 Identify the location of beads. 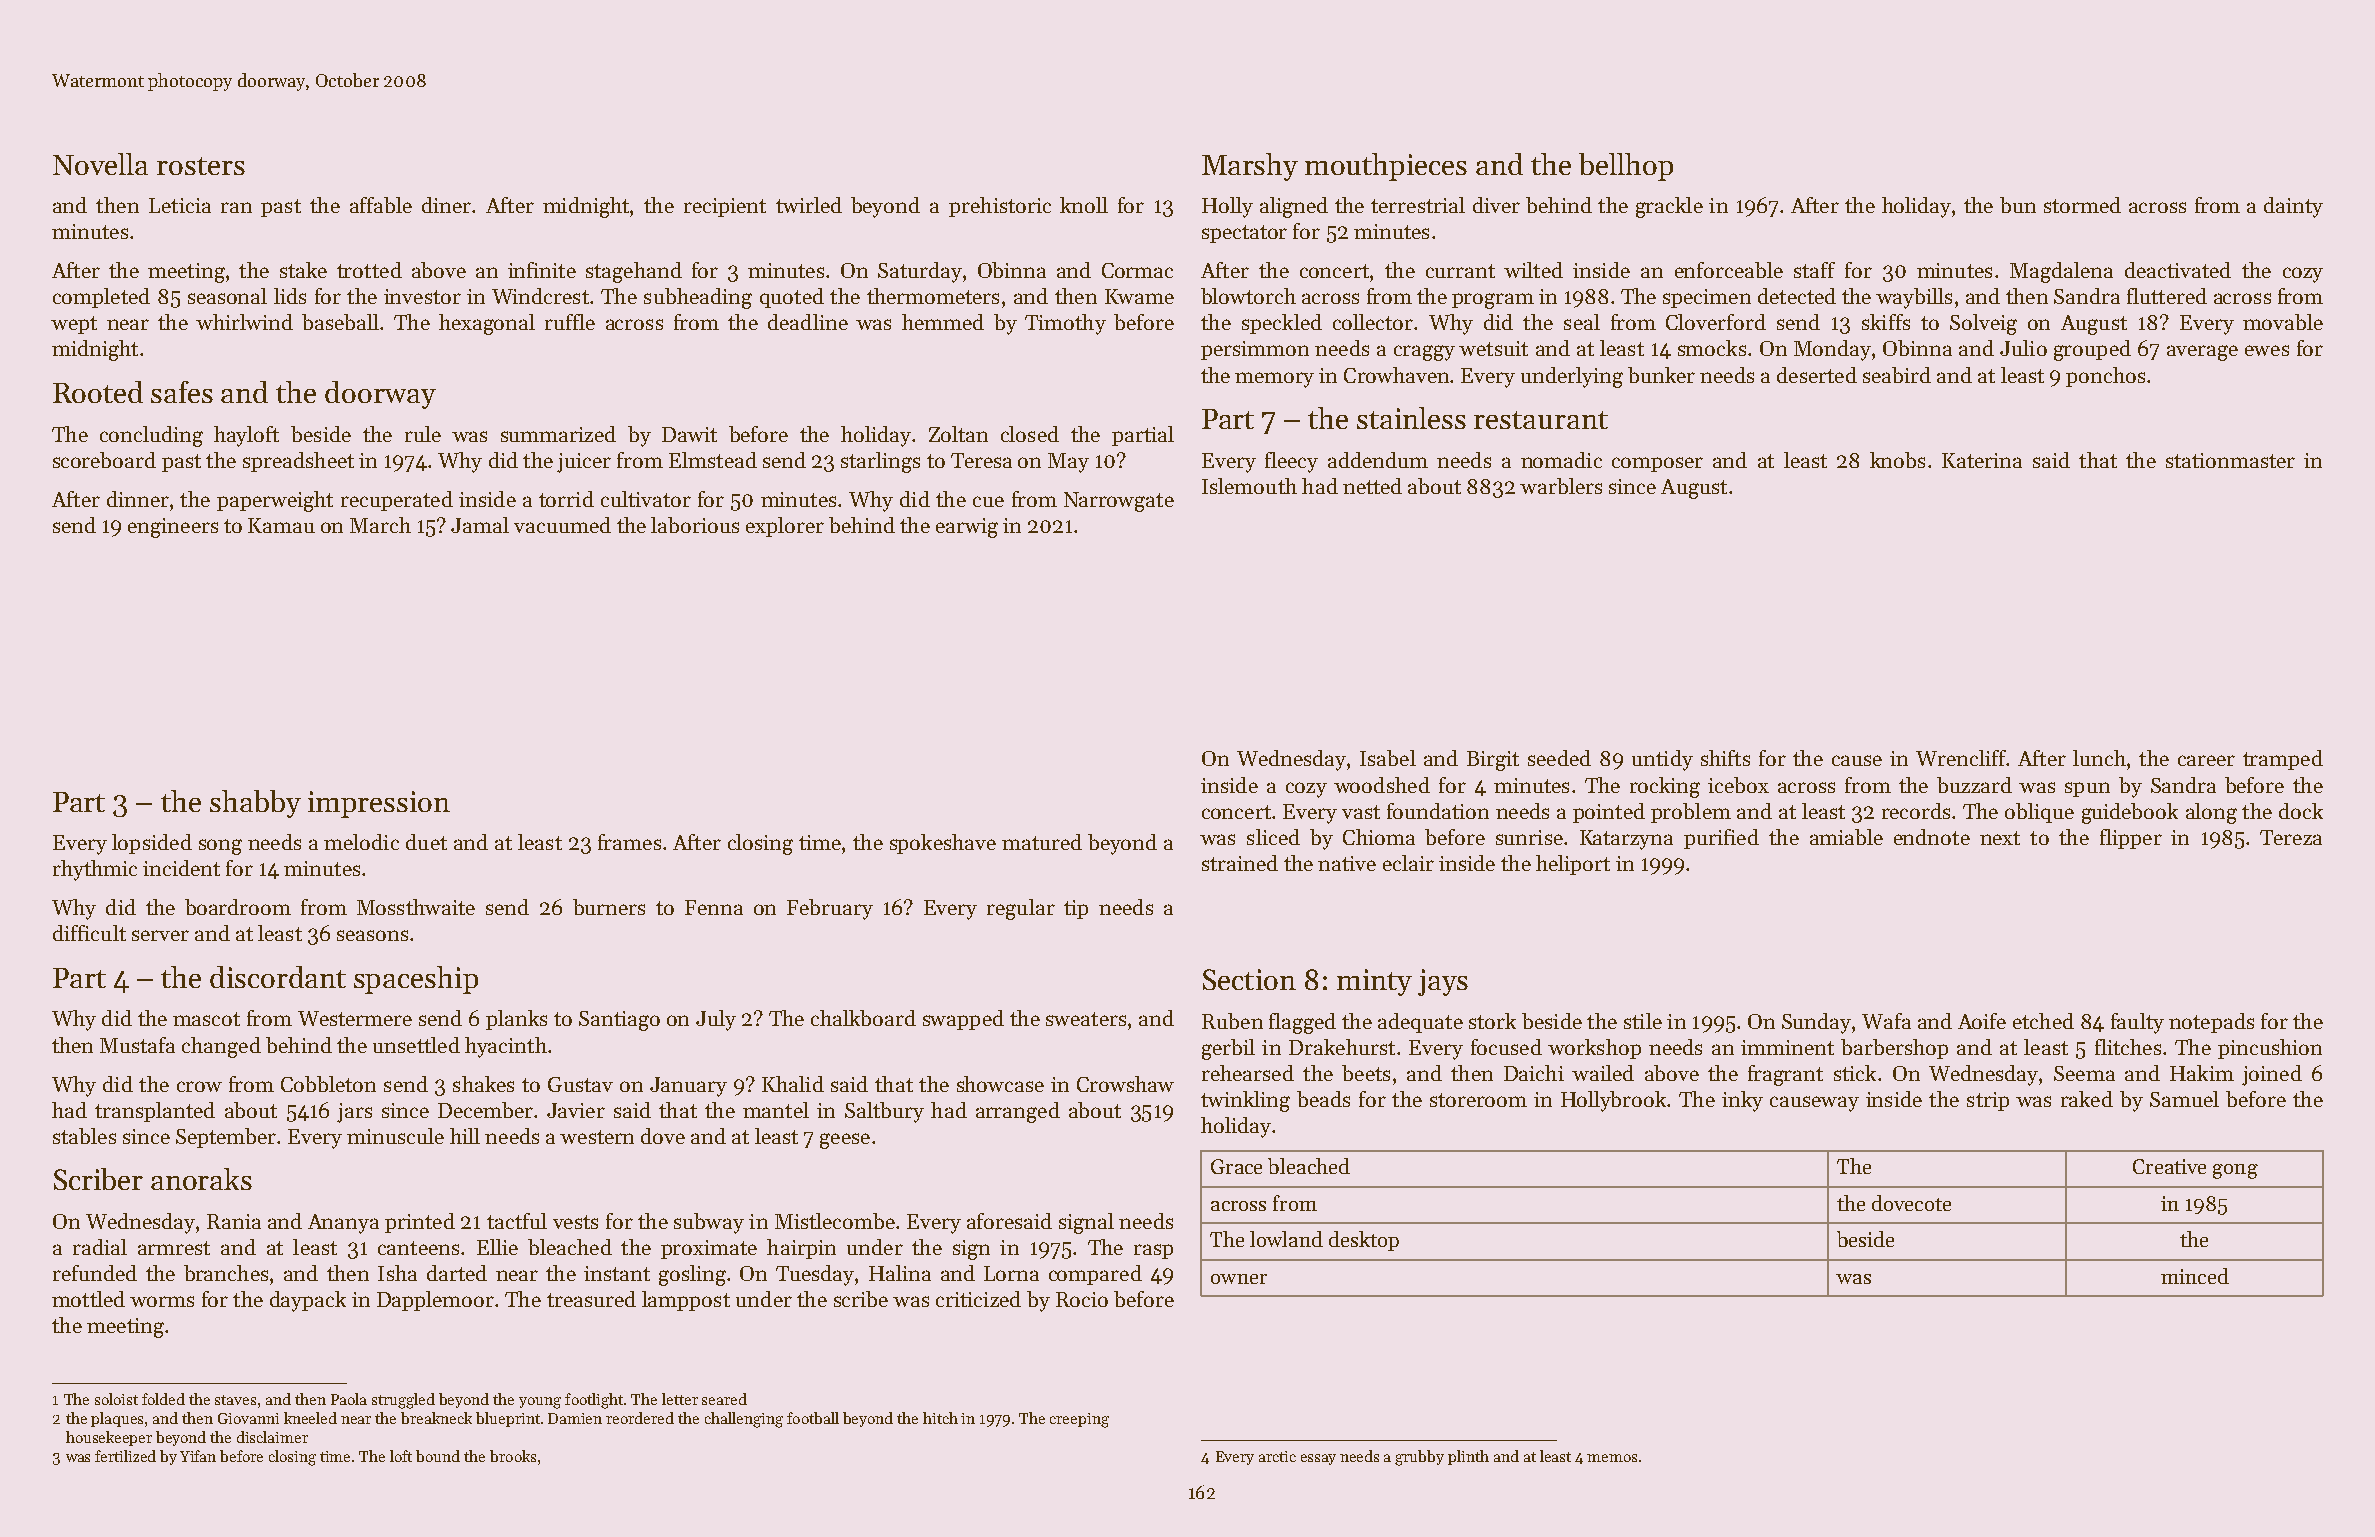
(1323, 1099).
